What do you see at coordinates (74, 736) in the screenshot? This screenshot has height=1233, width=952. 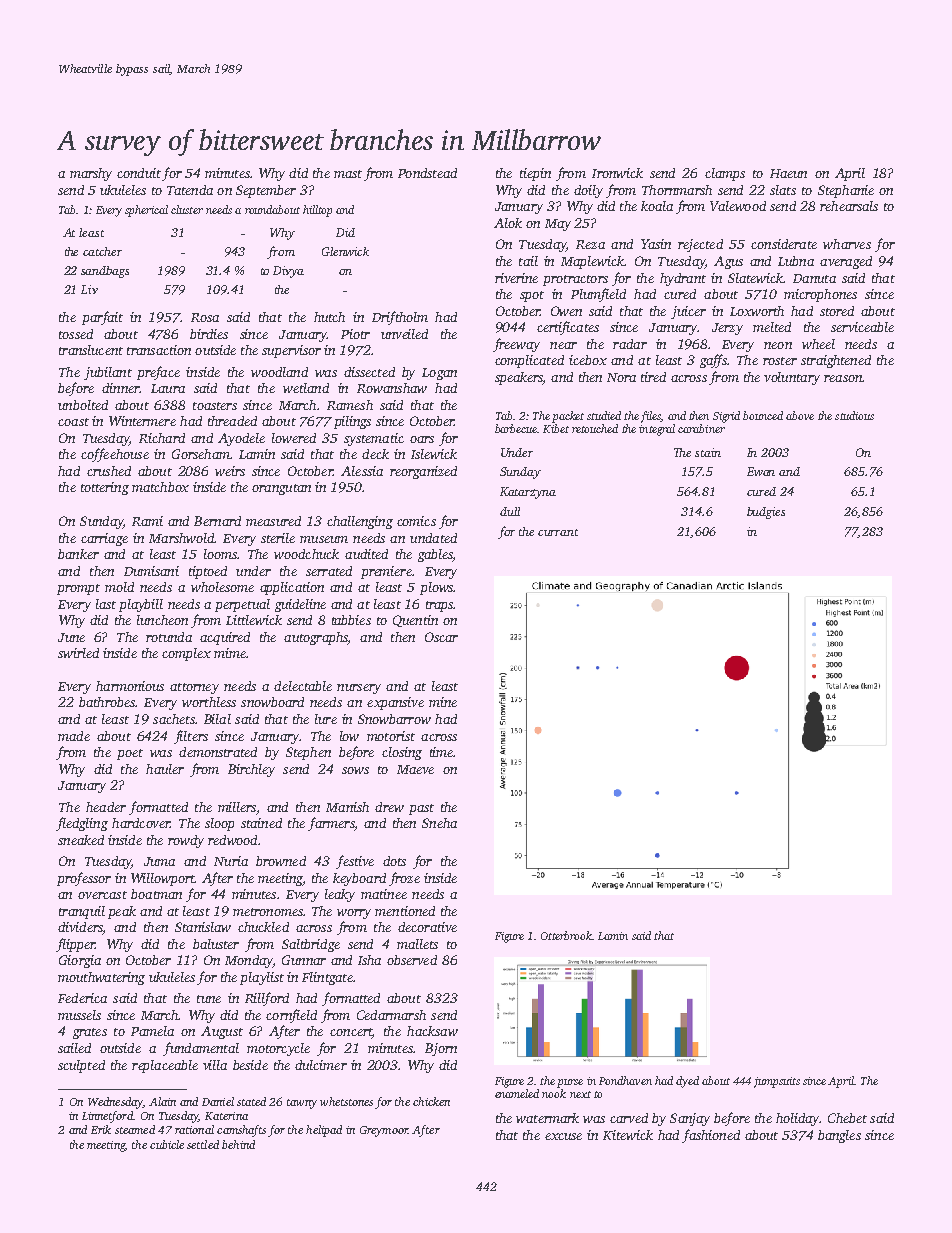 I see `made` at bounding box center [74, 736].
